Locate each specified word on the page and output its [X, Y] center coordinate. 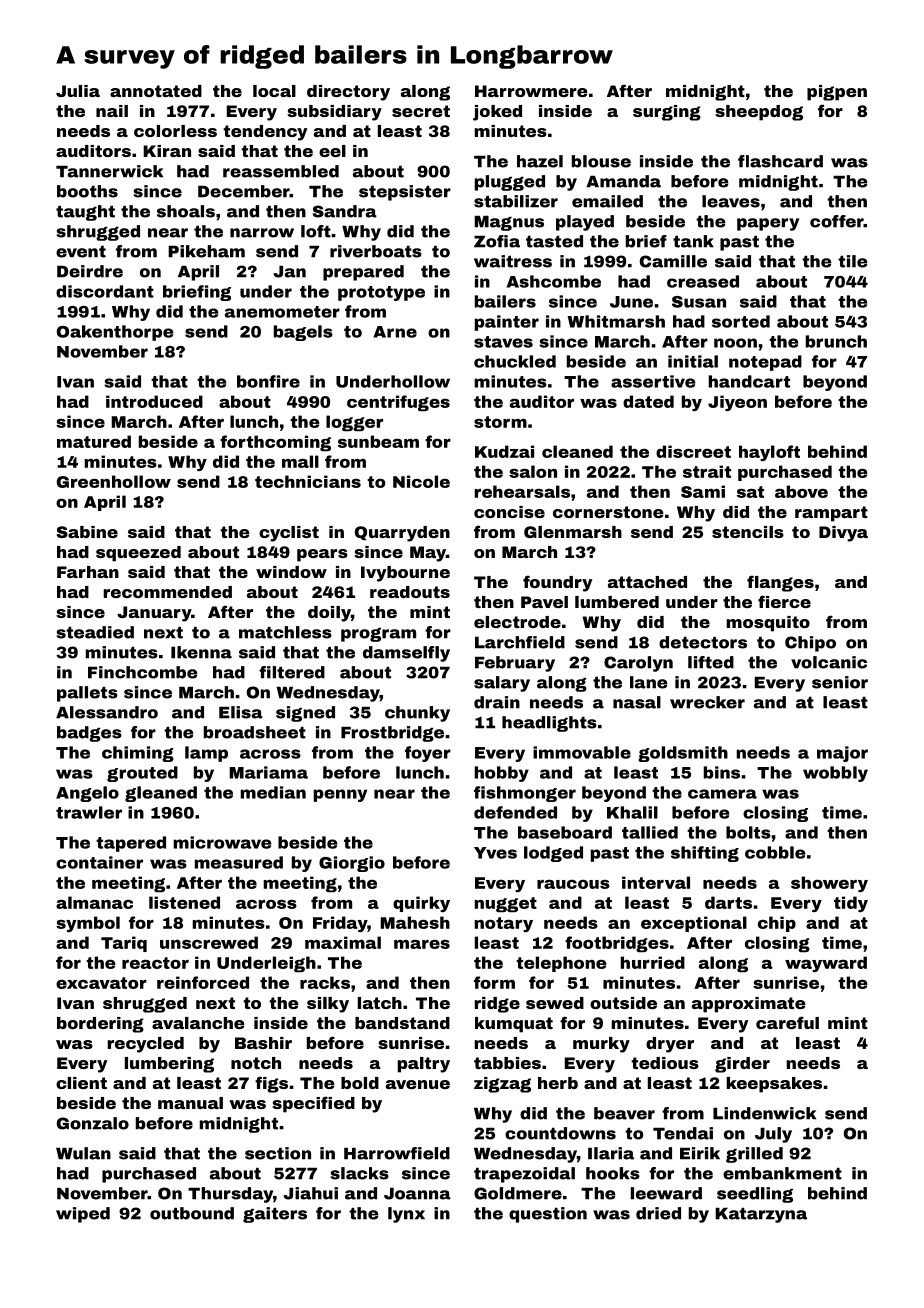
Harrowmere [531, 91]
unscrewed [209, 942]
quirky [421, 904]
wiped [83, 1215]
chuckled [515, 361]
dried [658, 1213]
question [548, 1215]
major [842, 754]
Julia [78, 91]
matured [94, 441]
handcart [749, 381]
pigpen [837, 93]
